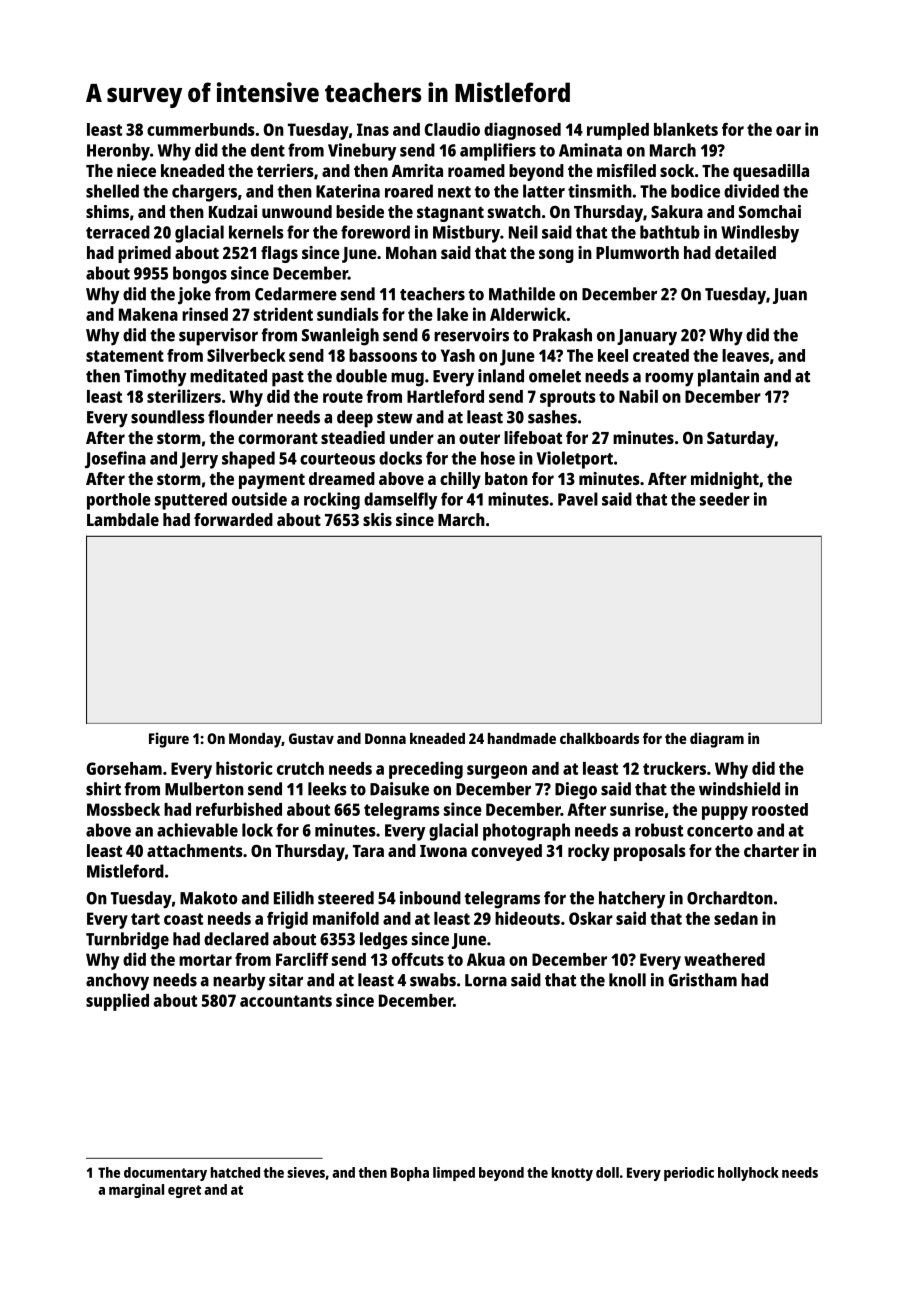 The width and height of the document is (908, 1316). What do you see at coordinates (117, 1002) in the document?
I see `supplied` at bounding box center [117, 1002].
